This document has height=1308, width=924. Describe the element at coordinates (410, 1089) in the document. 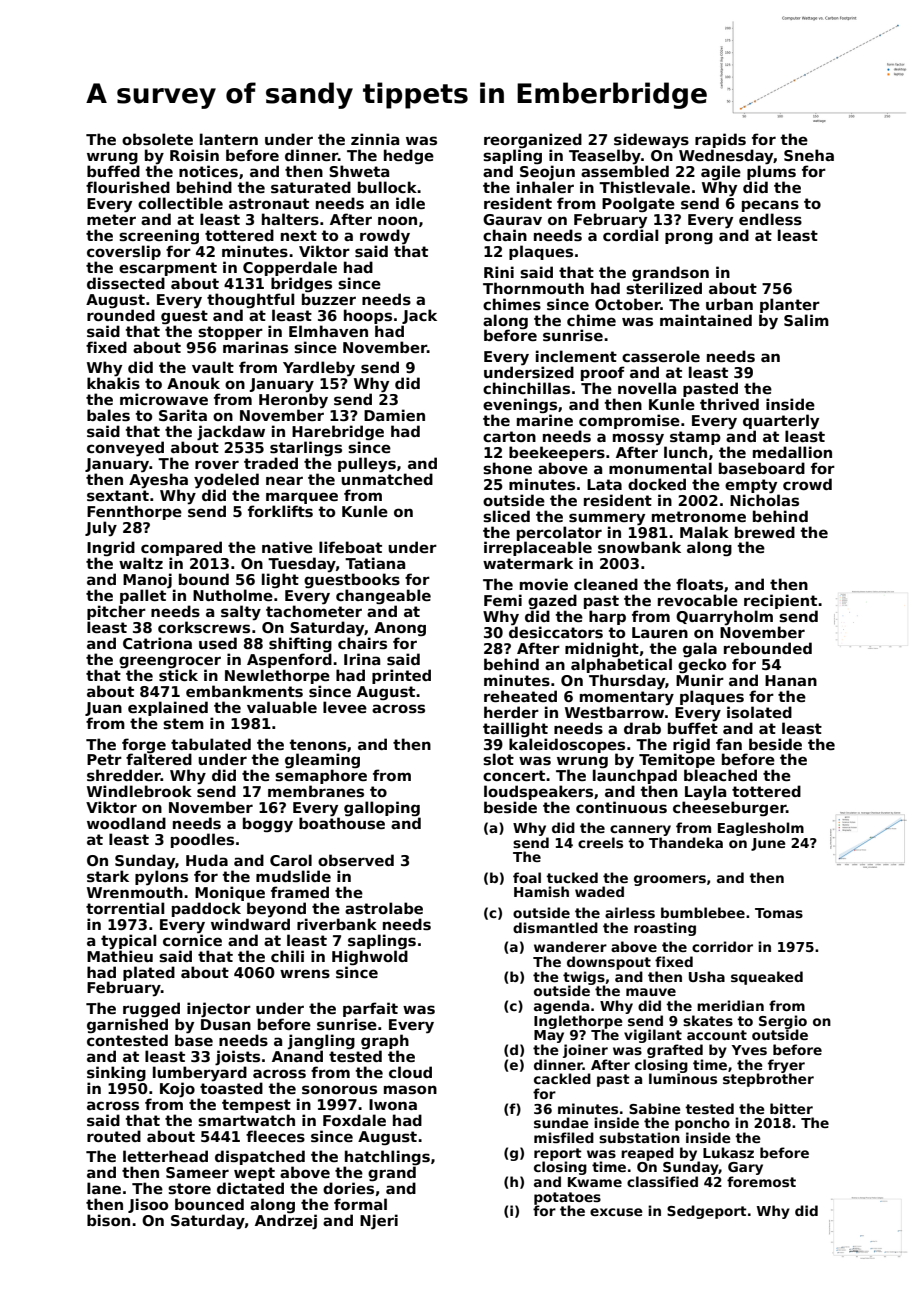

I see `mason` at that location.
